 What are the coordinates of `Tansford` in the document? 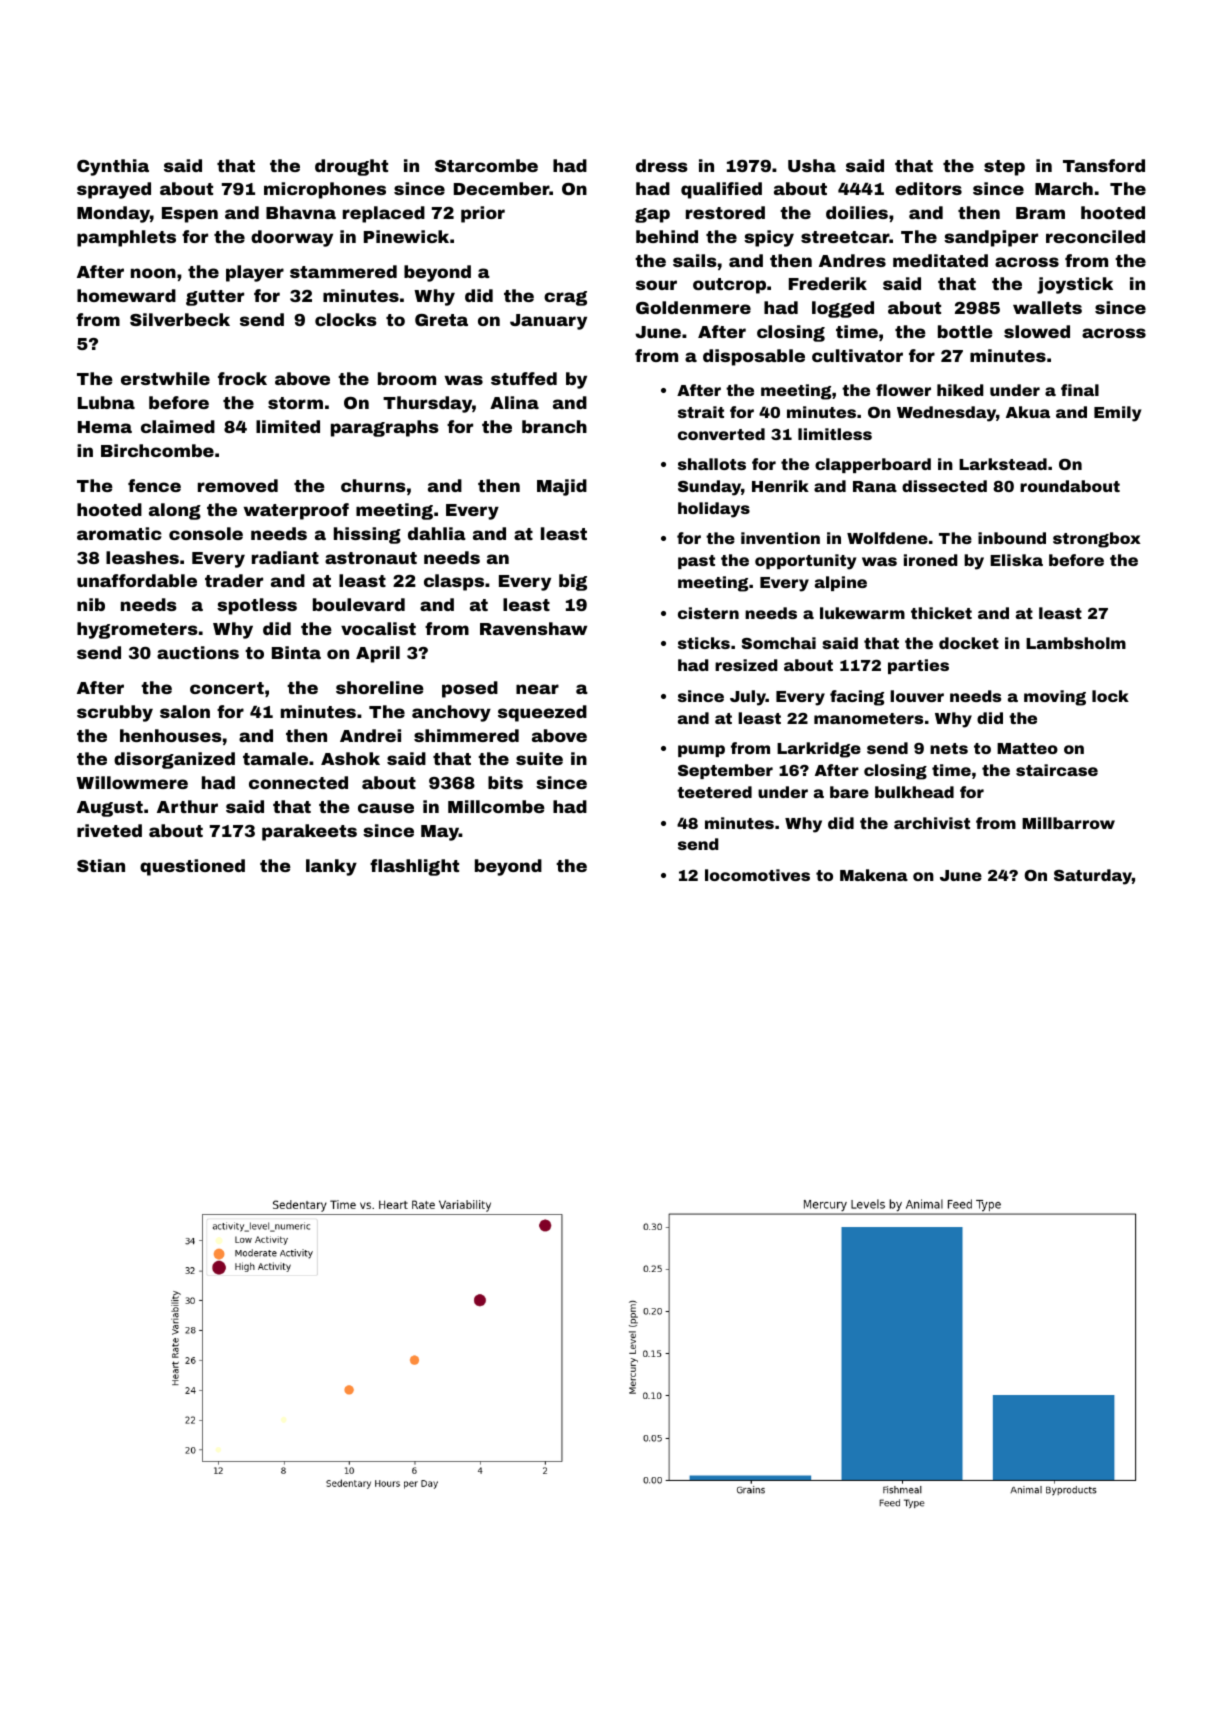 It's located at (1104, 165).
